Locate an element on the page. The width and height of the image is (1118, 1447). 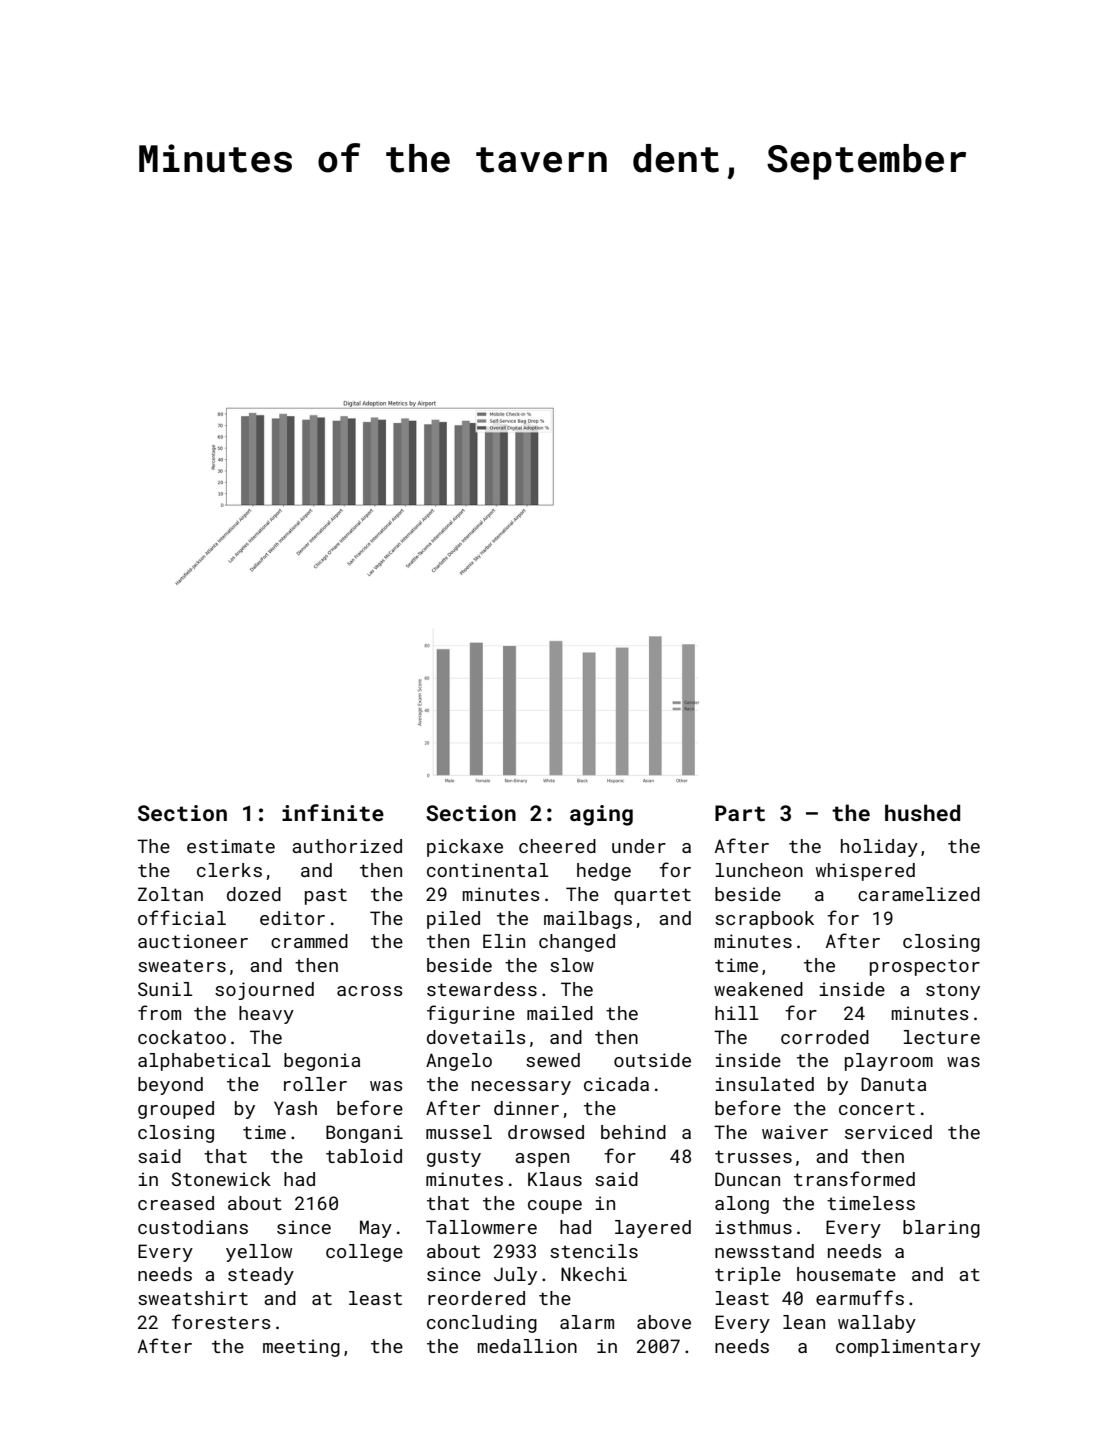
crammed is located at coordinates (309, 941).
